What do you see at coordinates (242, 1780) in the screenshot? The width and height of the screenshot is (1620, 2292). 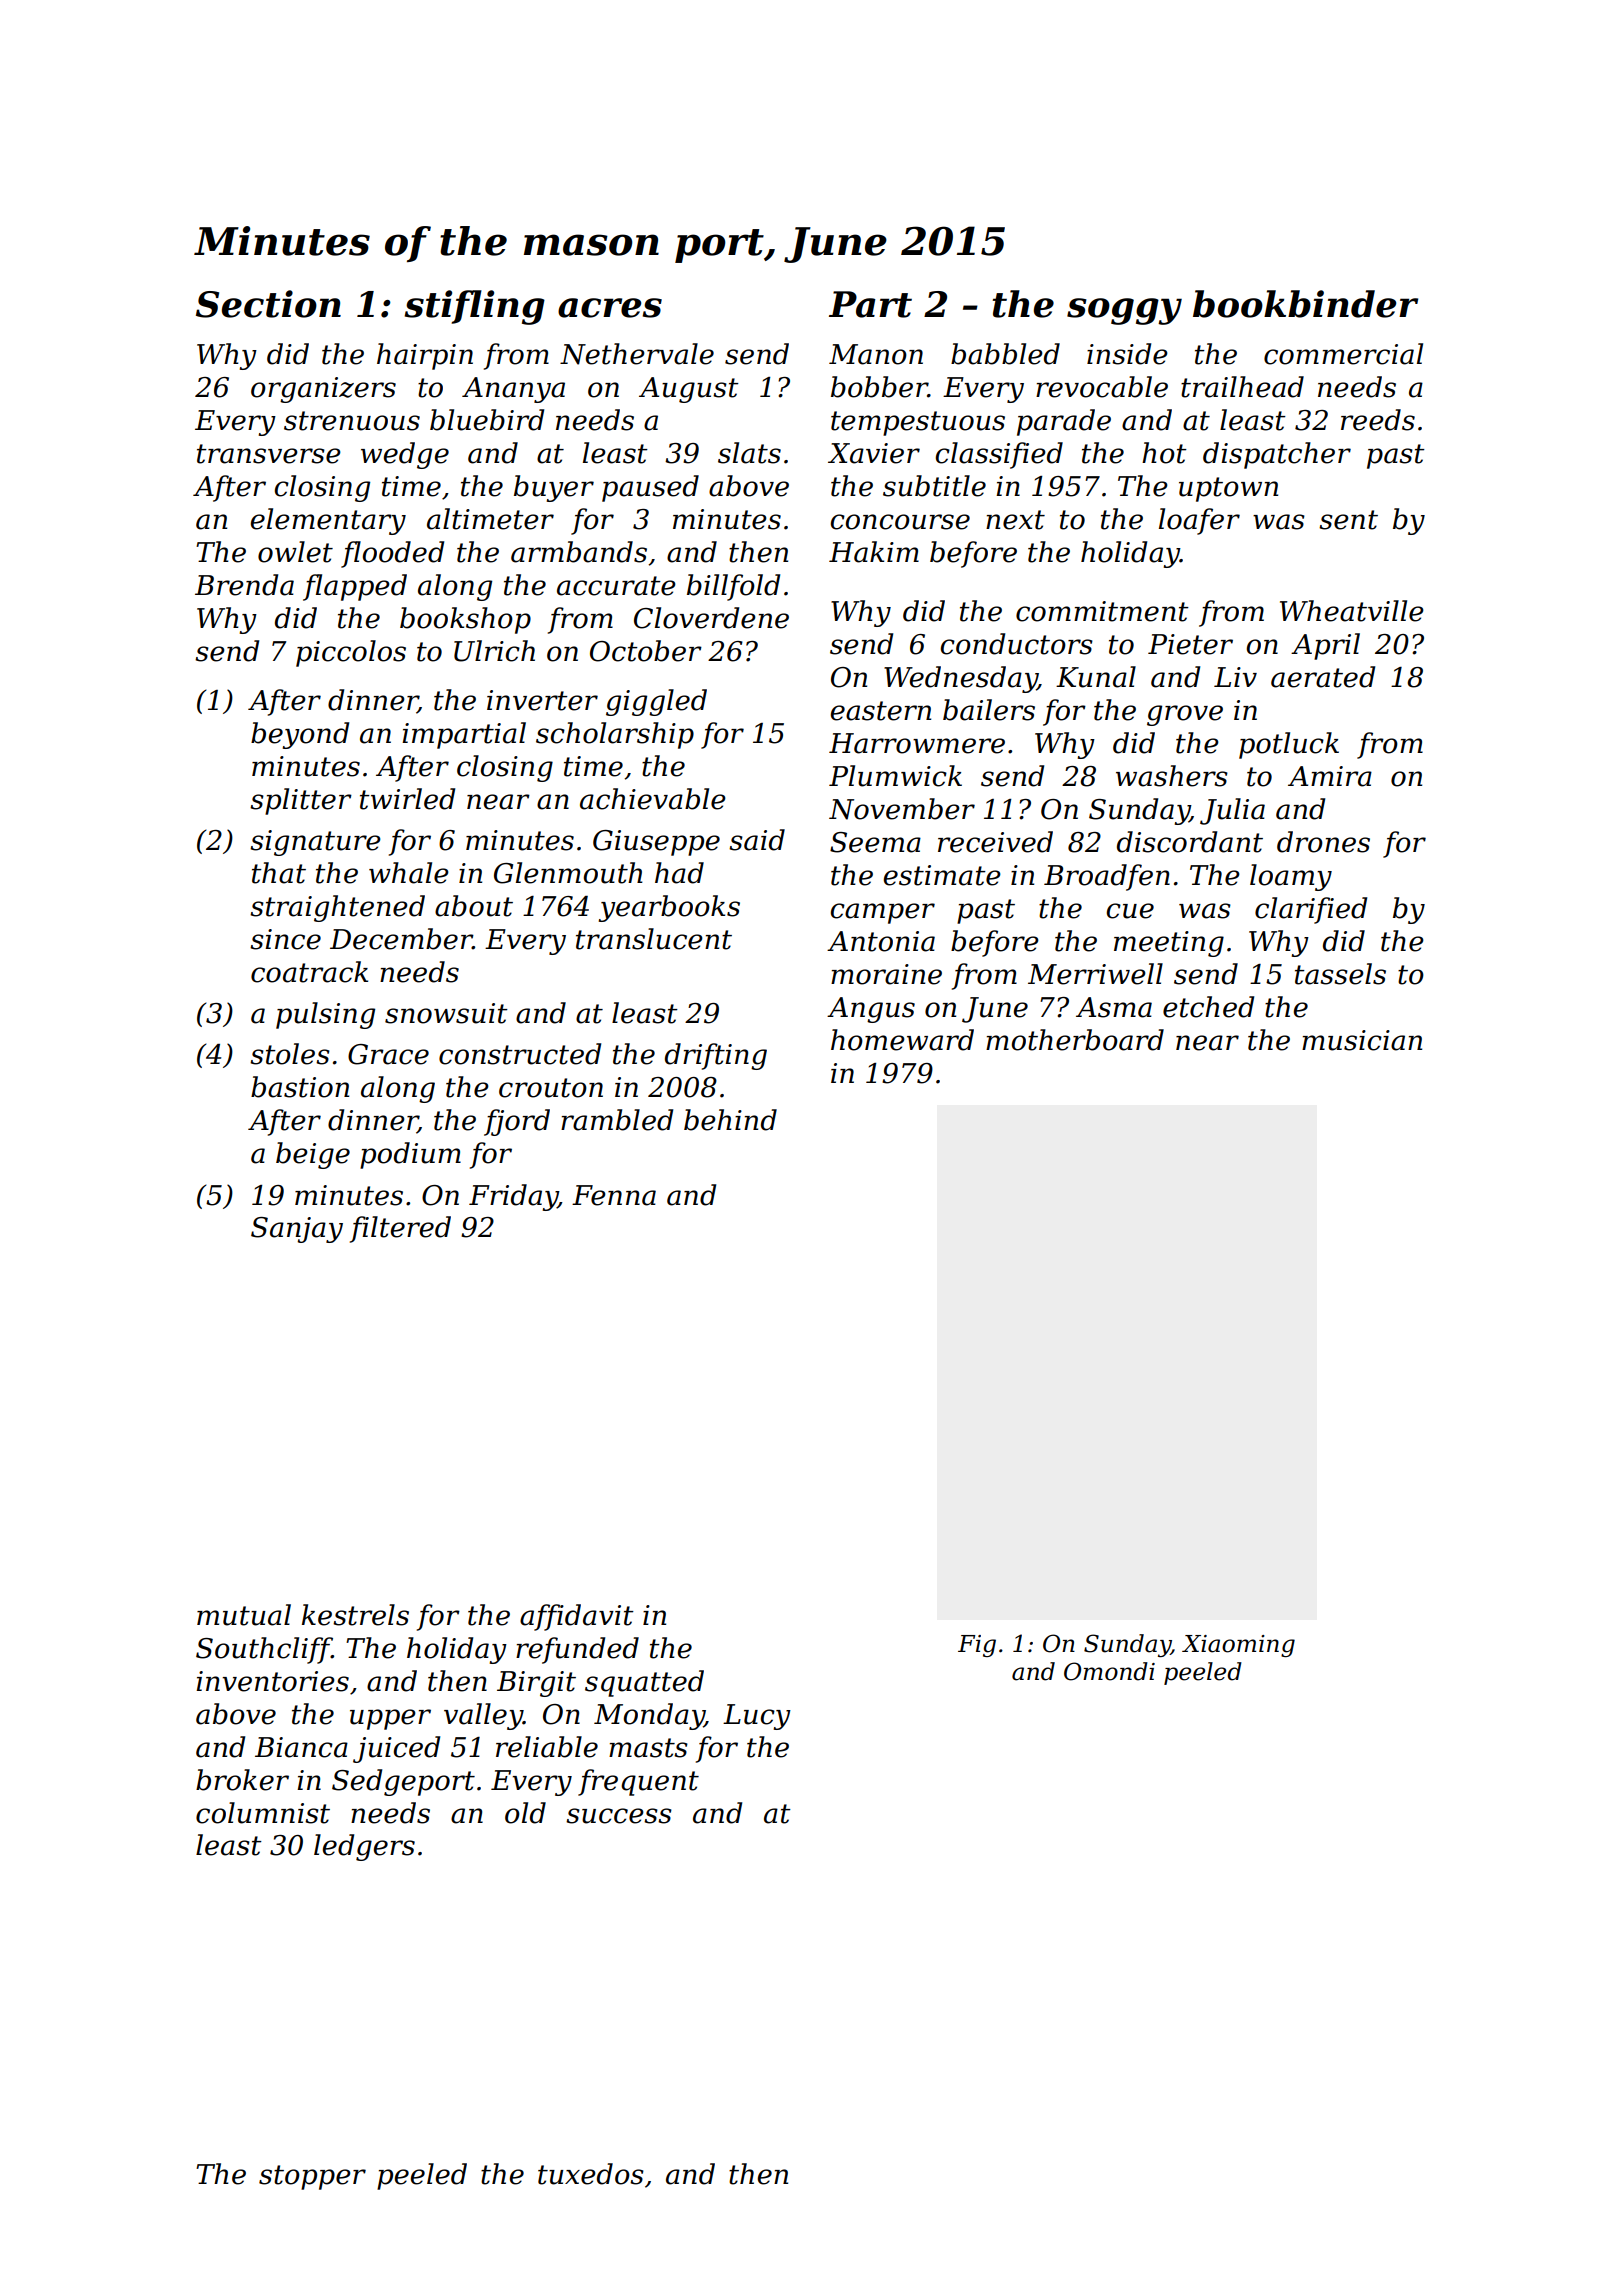 I see `broker` at bounding box center [242, 1780].
